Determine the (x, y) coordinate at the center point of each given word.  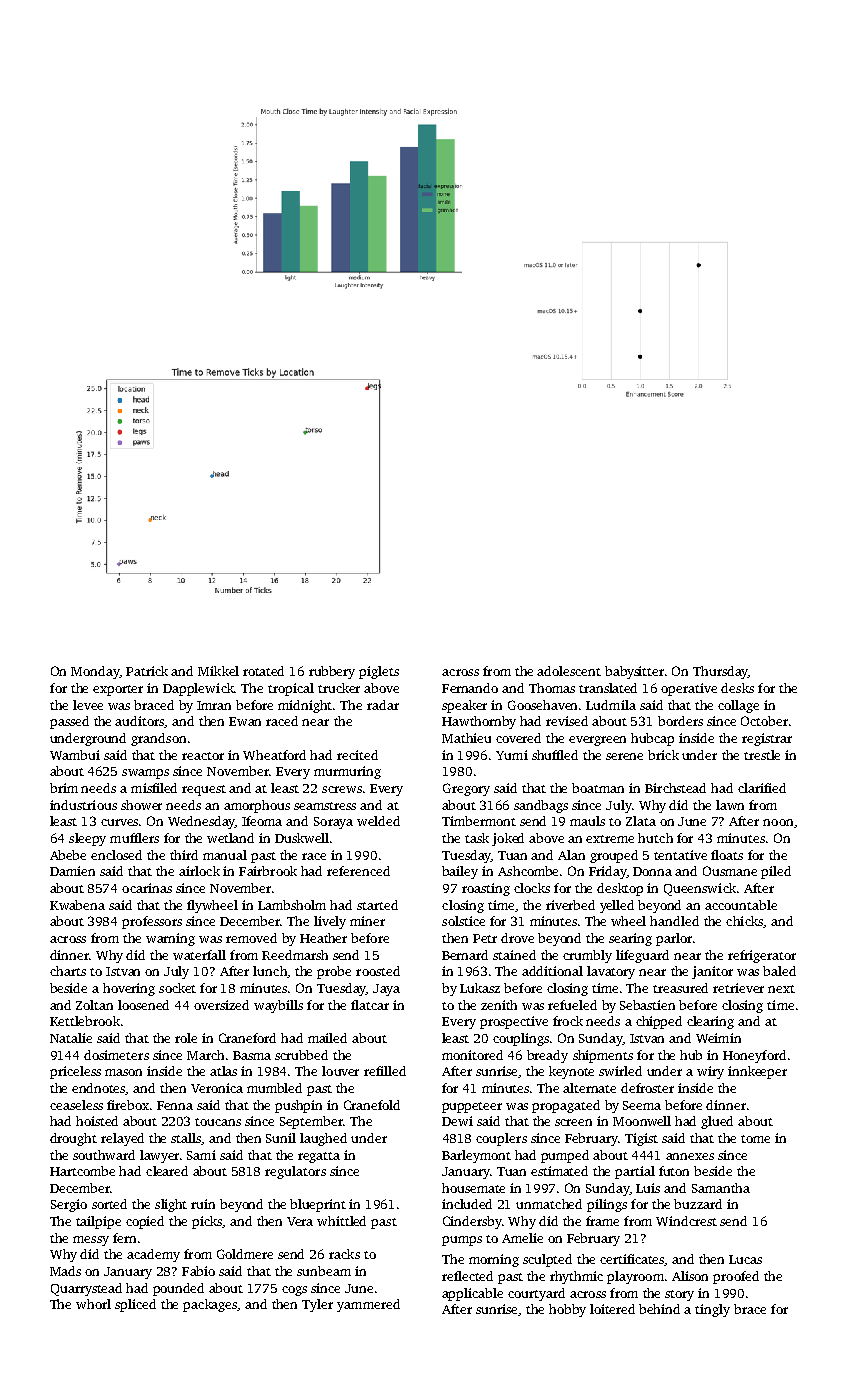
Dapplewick (198, 689)
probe (334, 972)
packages (210, 1305)
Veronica (217, 1088)
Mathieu (466, 738)
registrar (767, 739)
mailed (327, 1038)
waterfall (199, 955)
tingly (712, 1310)
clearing (710, 1022)
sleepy (87, 839)
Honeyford (754, 1056)
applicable (472, 1294)
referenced (358, 871)
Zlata (641, 821)
